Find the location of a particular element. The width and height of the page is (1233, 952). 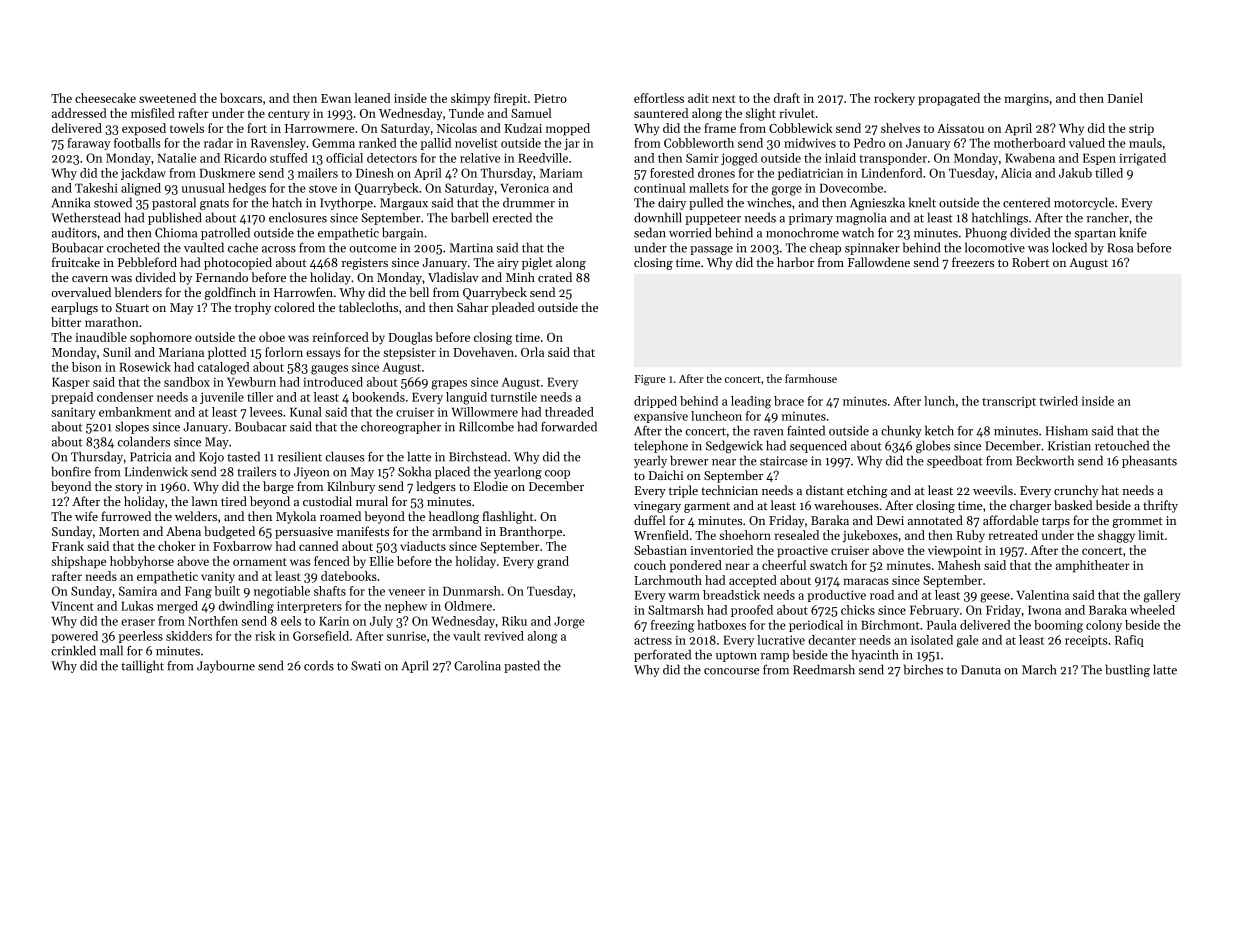

pasted is located at coordinates (522, 666).
